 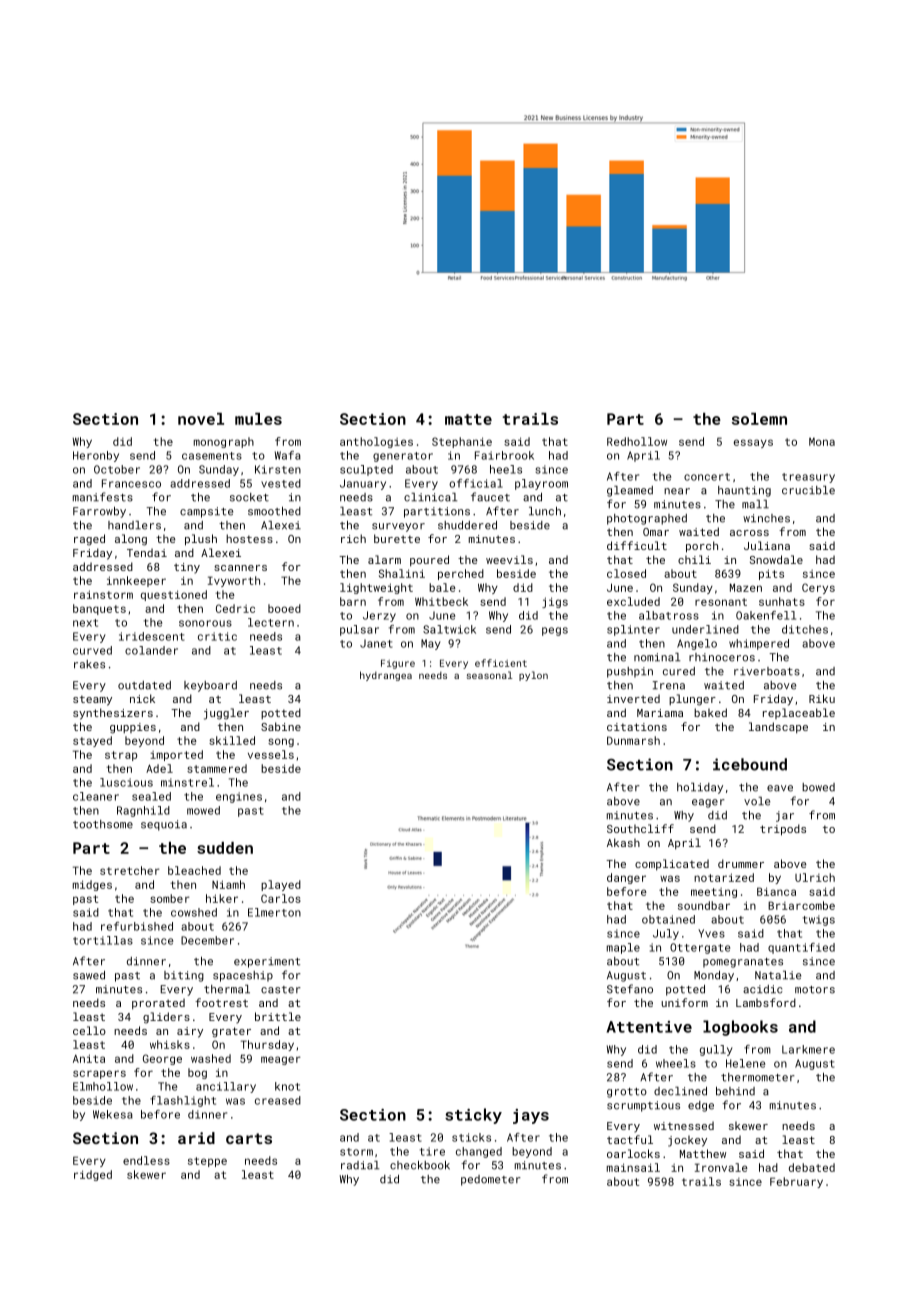 I want to click on arid, so click(x=196, y=1138).
